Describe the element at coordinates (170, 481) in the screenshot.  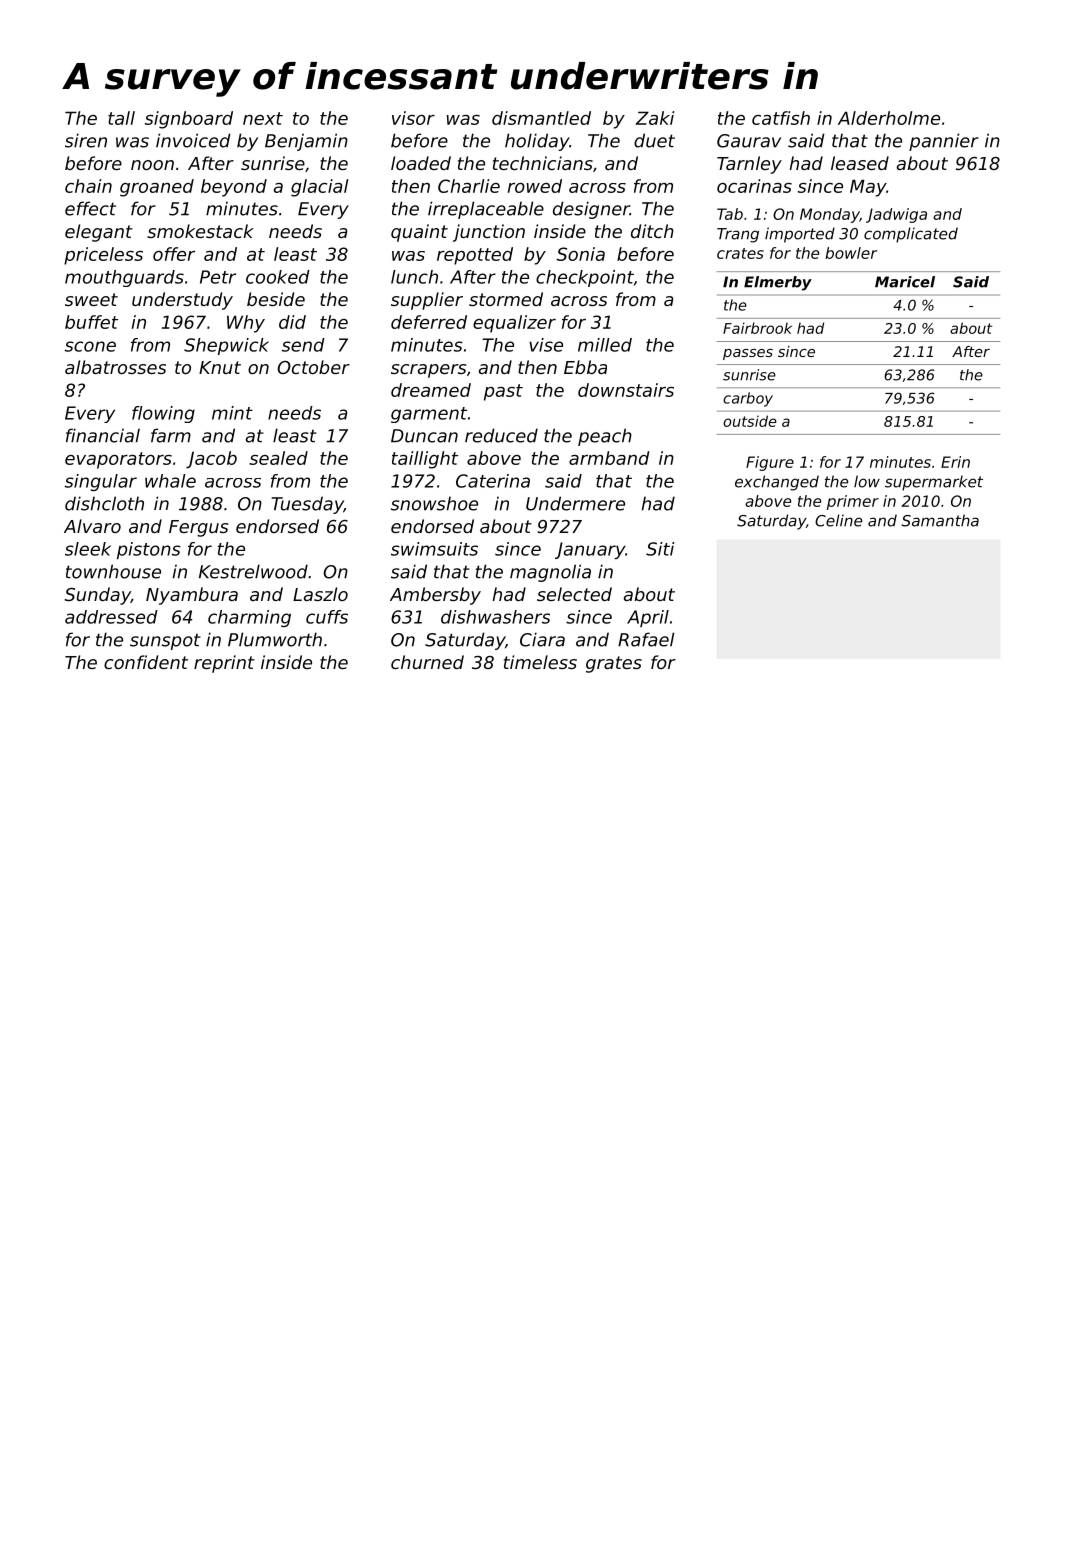
I see `whale` at that location.
